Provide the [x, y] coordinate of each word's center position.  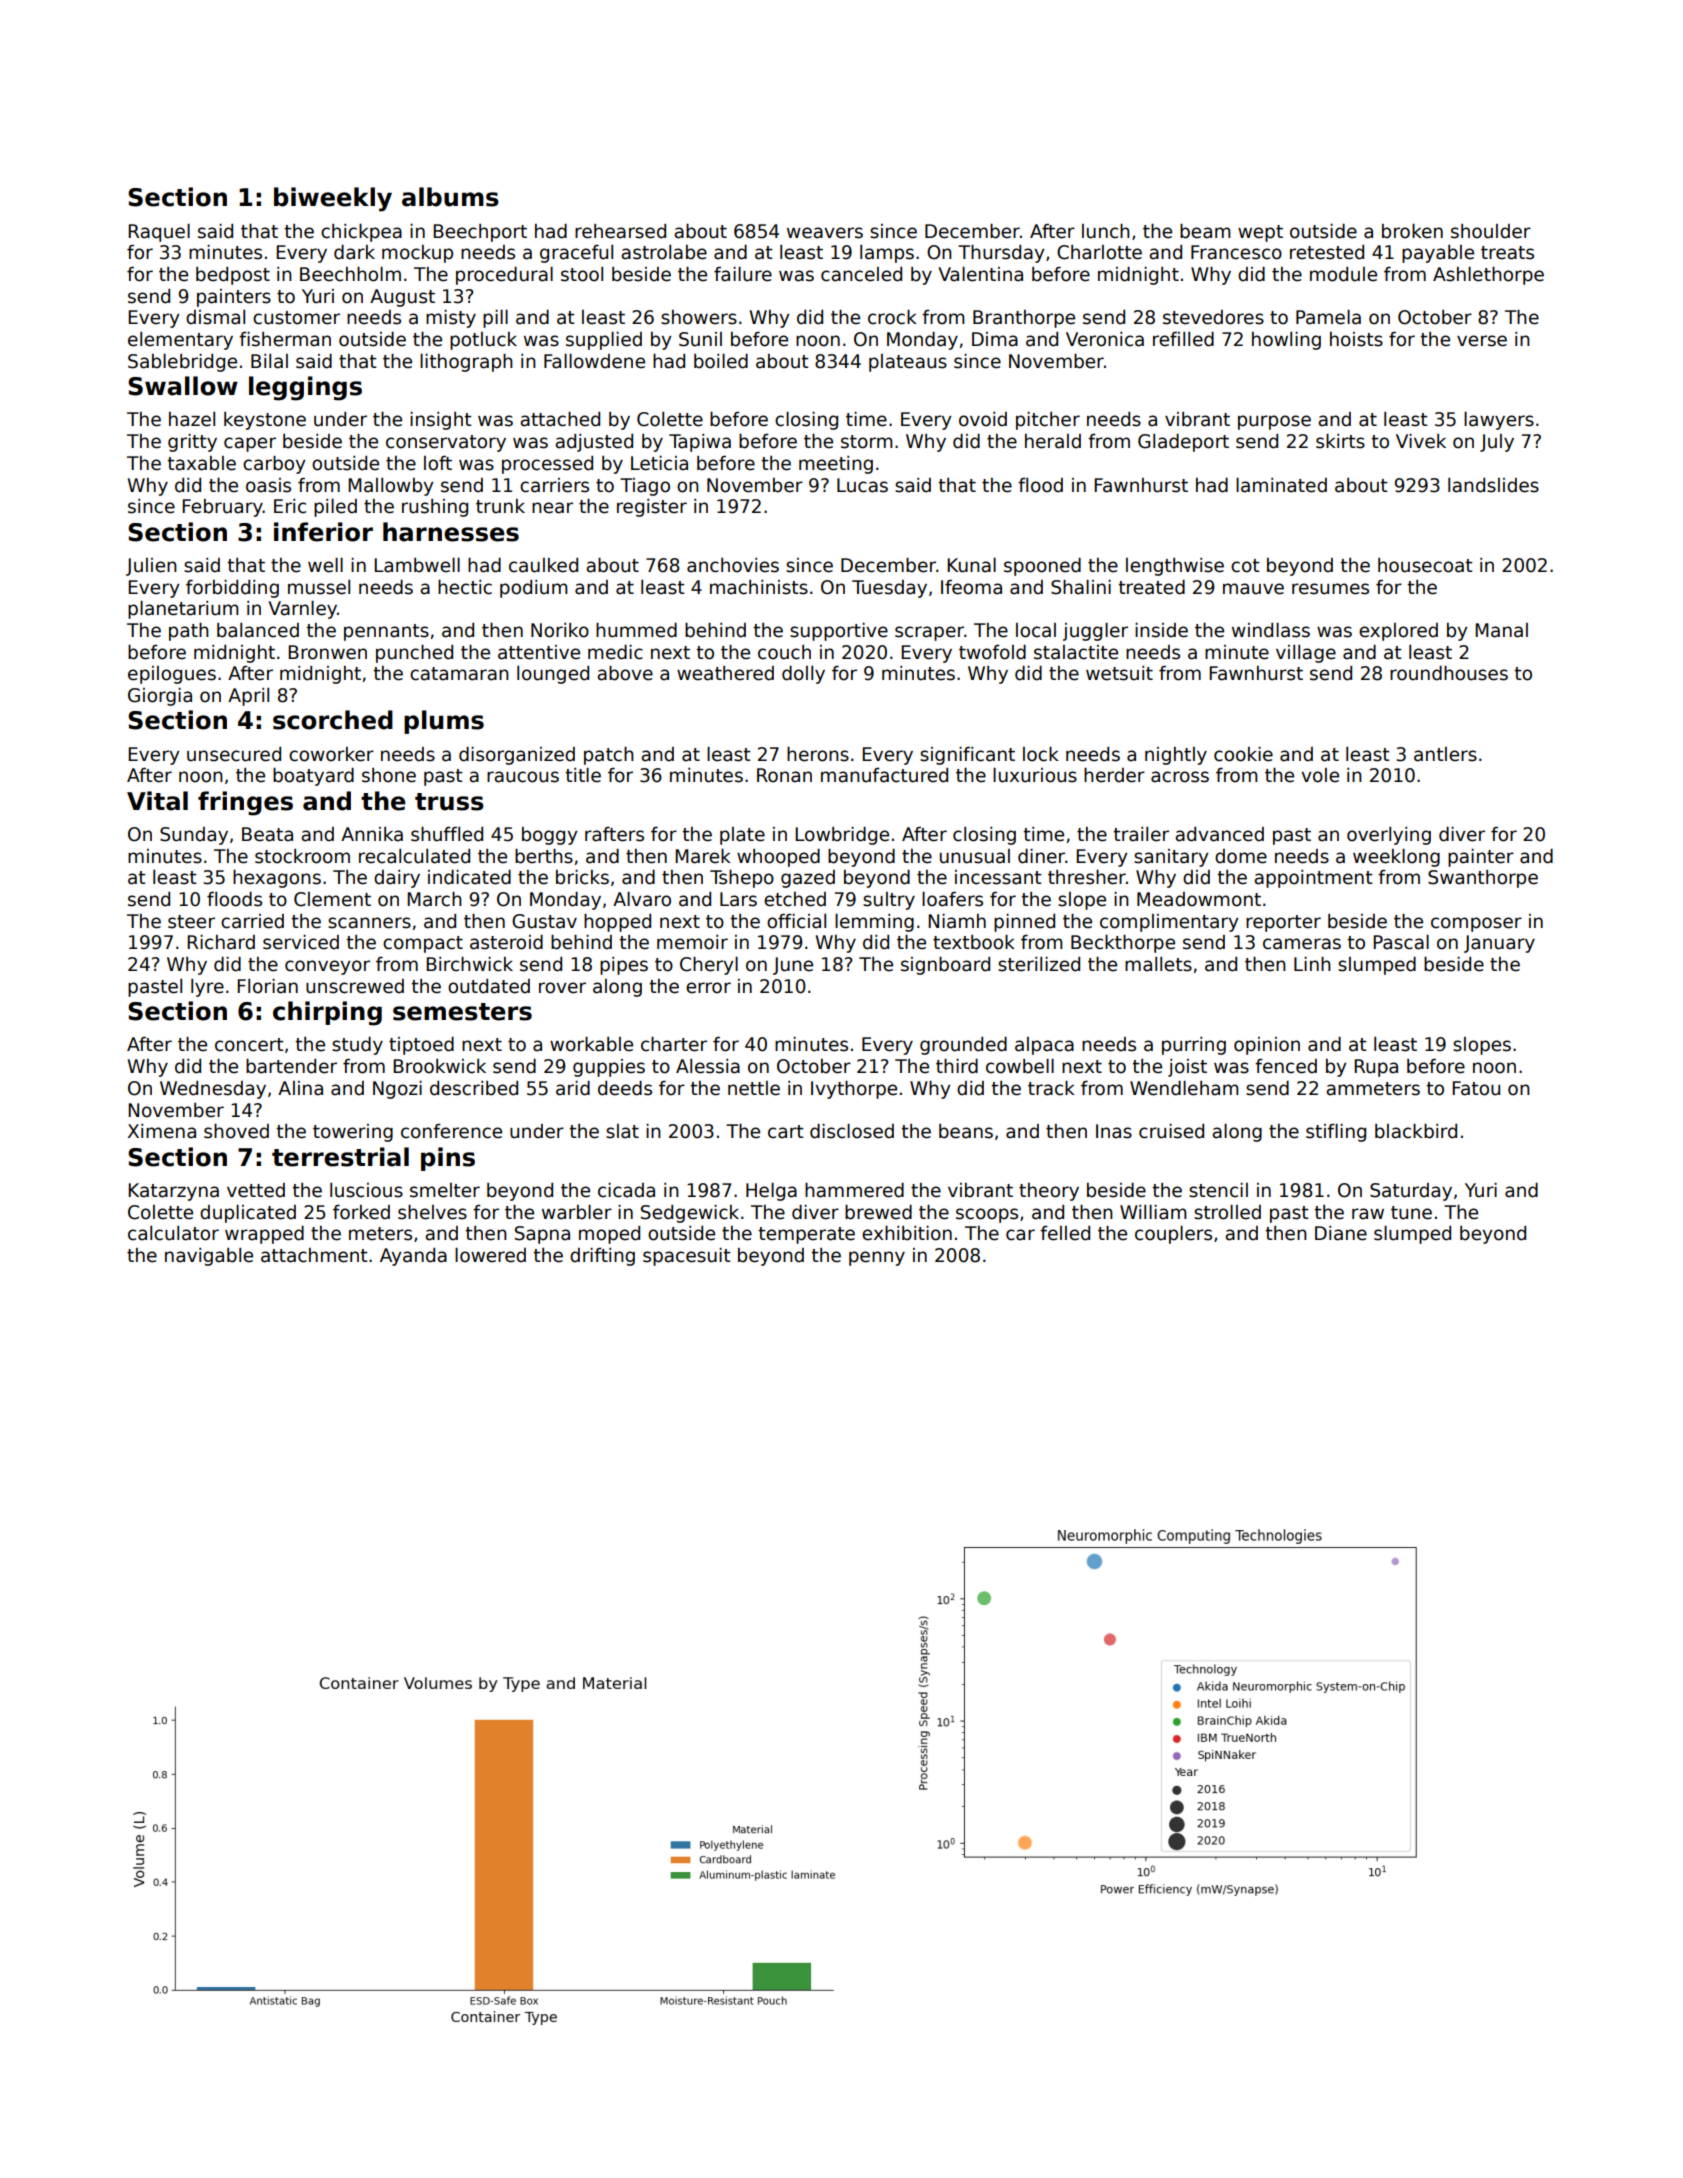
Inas [1114, 1131]
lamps [887, 254]
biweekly [333, 199]
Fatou [1476, 1088]
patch [609, 756]
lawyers [1499, 421]
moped [609, 1235]
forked [361, 1212]
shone [389, 775]
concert [249, 1045]
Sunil [700, 339]
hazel [192, 419]
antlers [1445, 754]
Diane [1341, 1233]
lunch [1106, 231]
